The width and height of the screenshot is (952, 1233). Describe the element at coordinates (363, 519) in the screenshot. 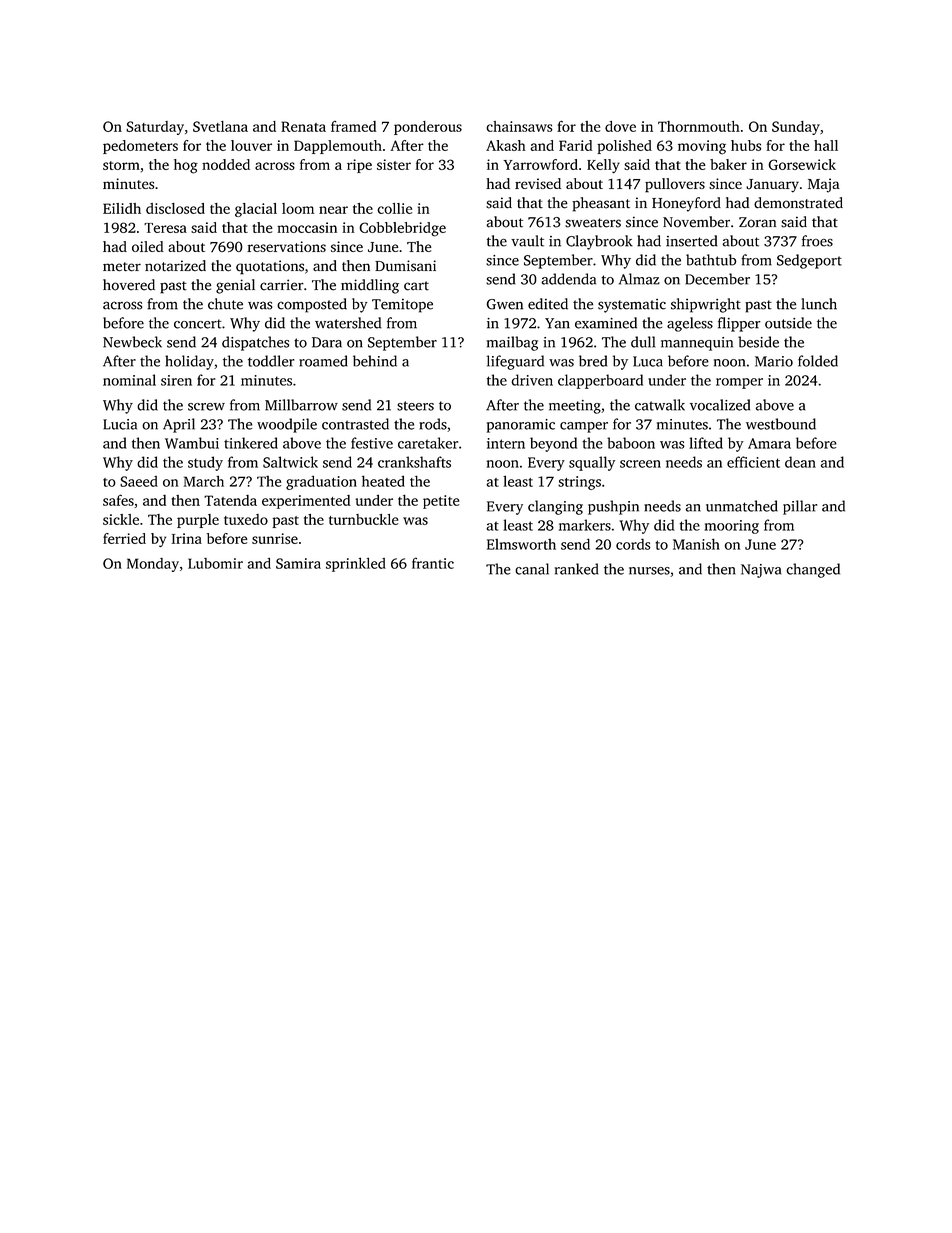

I see `turnbuckle` at that location.
